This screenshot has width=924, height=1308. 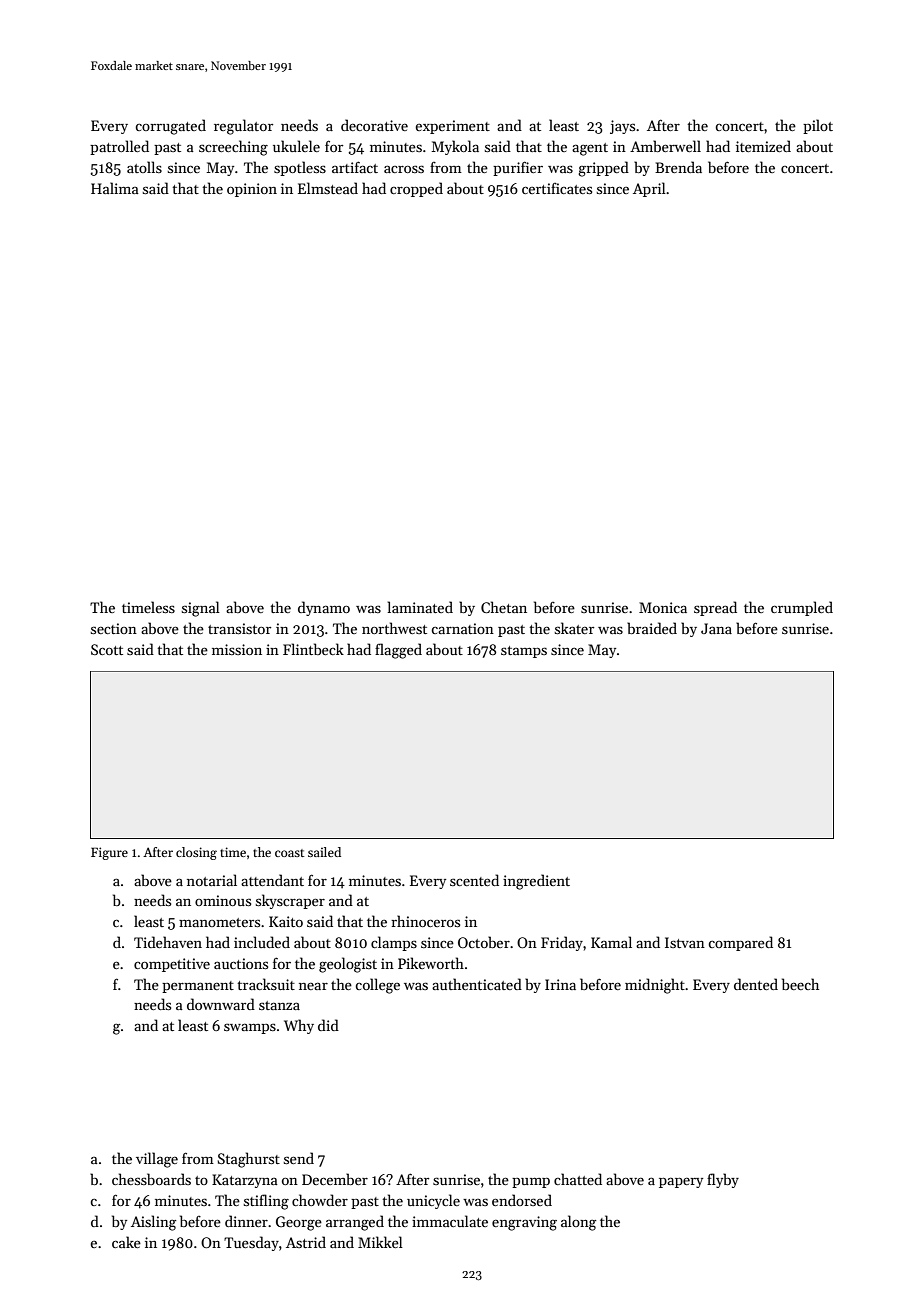 What do you see at coordinates (299, 1158) in the screenshot?
I see `send` at bounding box center [299, 1158].
